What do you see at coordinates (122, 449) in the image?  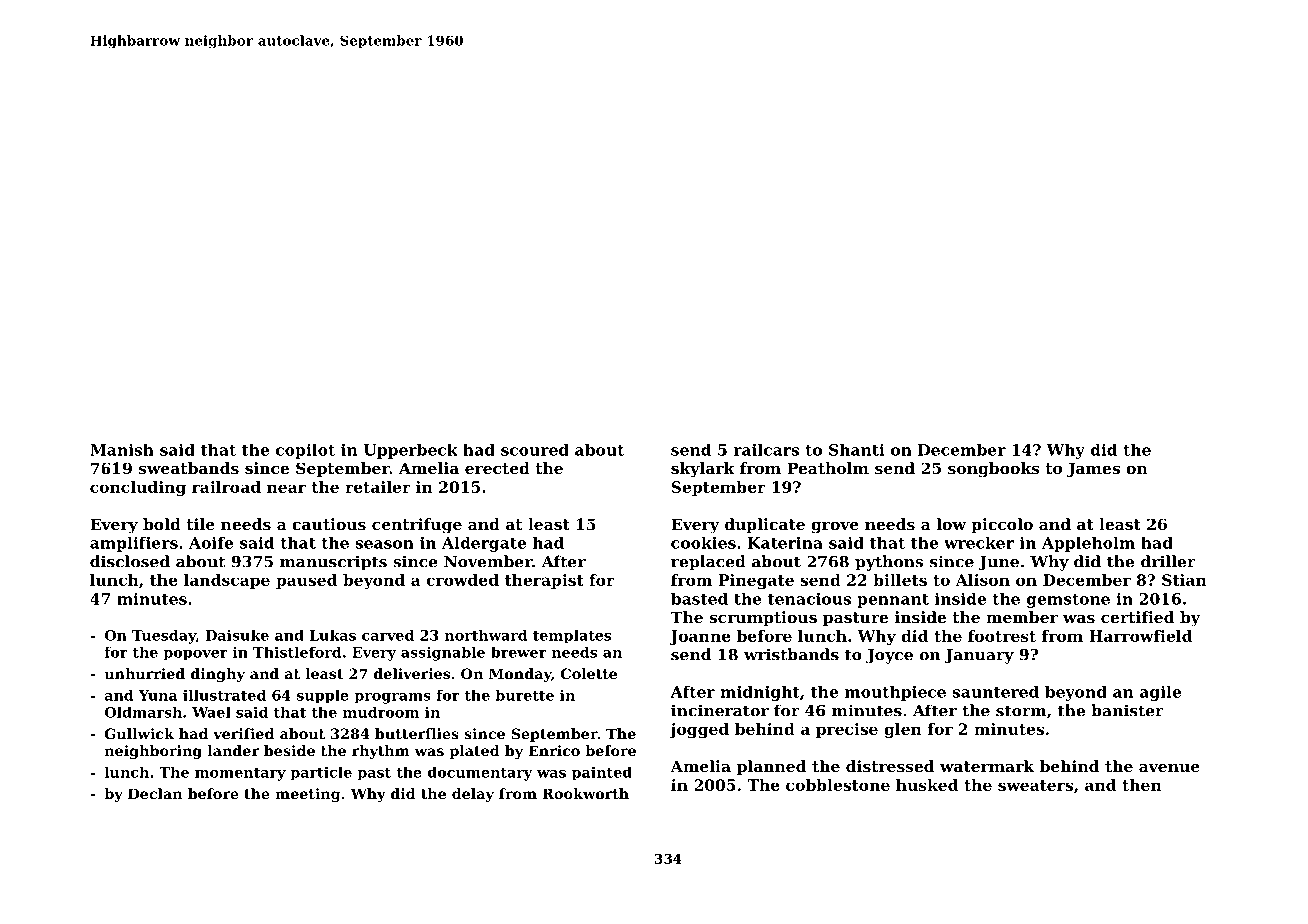 I see `Manish` at bounding box center [122, 449].
